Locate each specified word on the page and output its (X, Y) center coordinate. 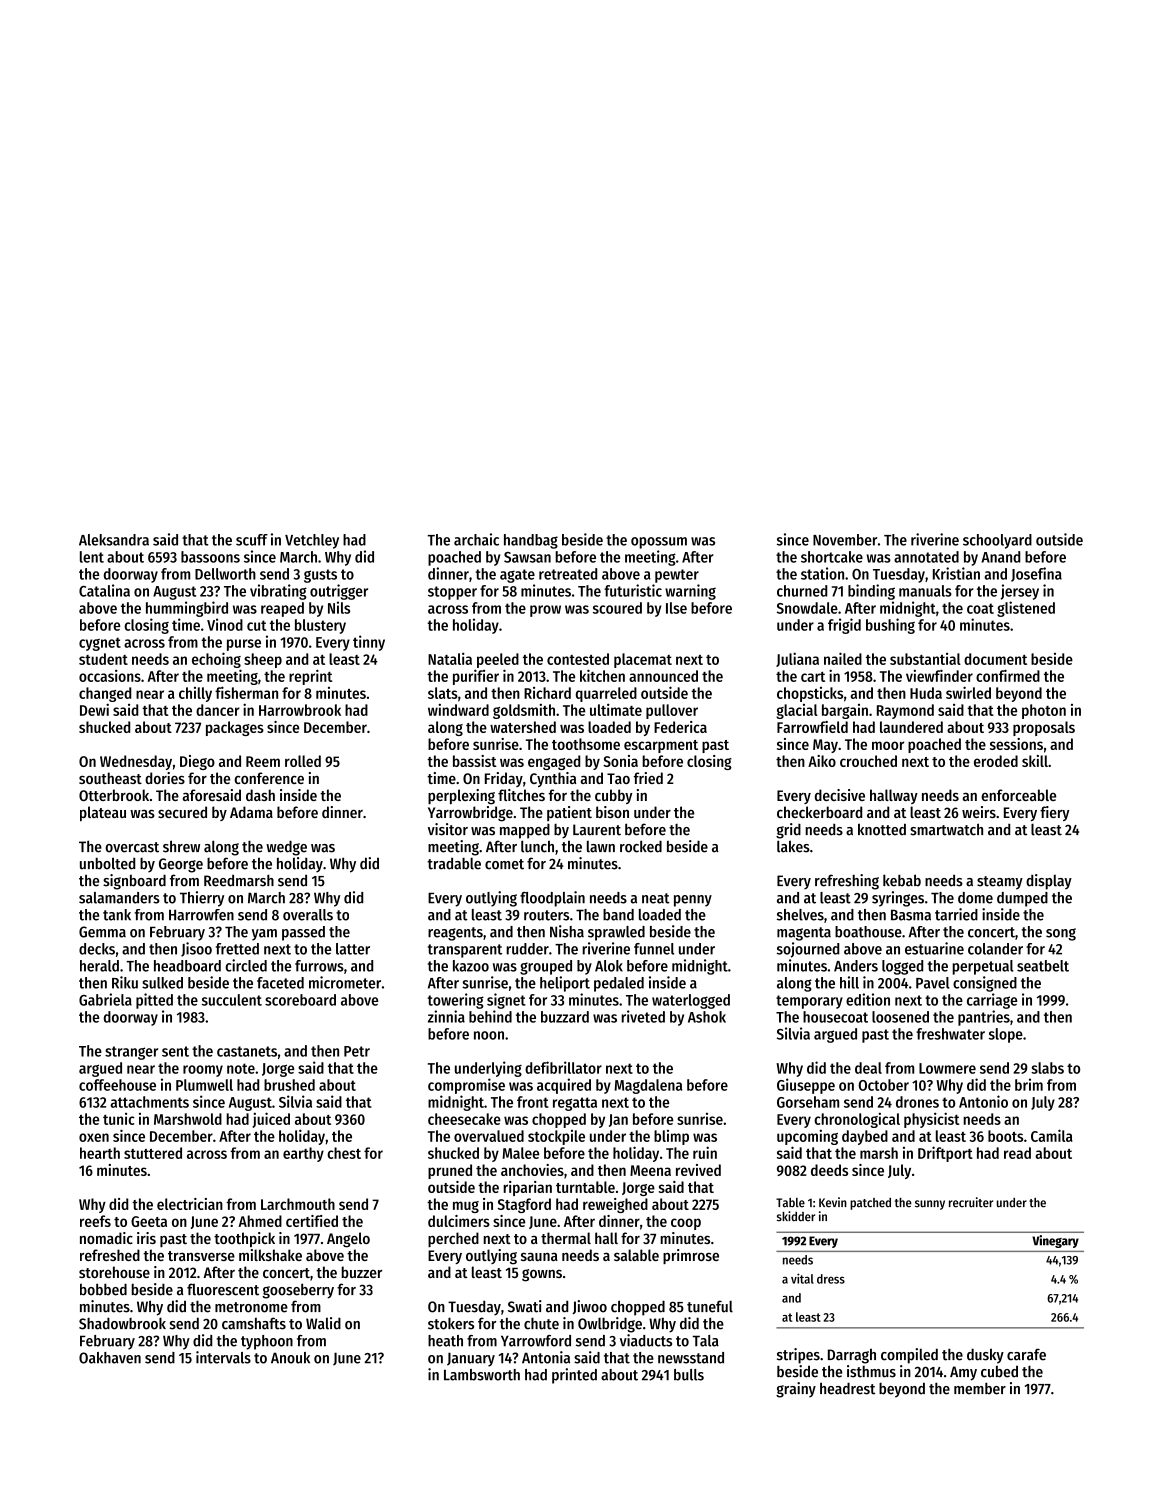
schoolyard (997, 541)
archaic (476, 539)
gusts (320, 576)
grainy (796, 1390)
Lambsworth (482, 1375)
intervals (223, 1357)
